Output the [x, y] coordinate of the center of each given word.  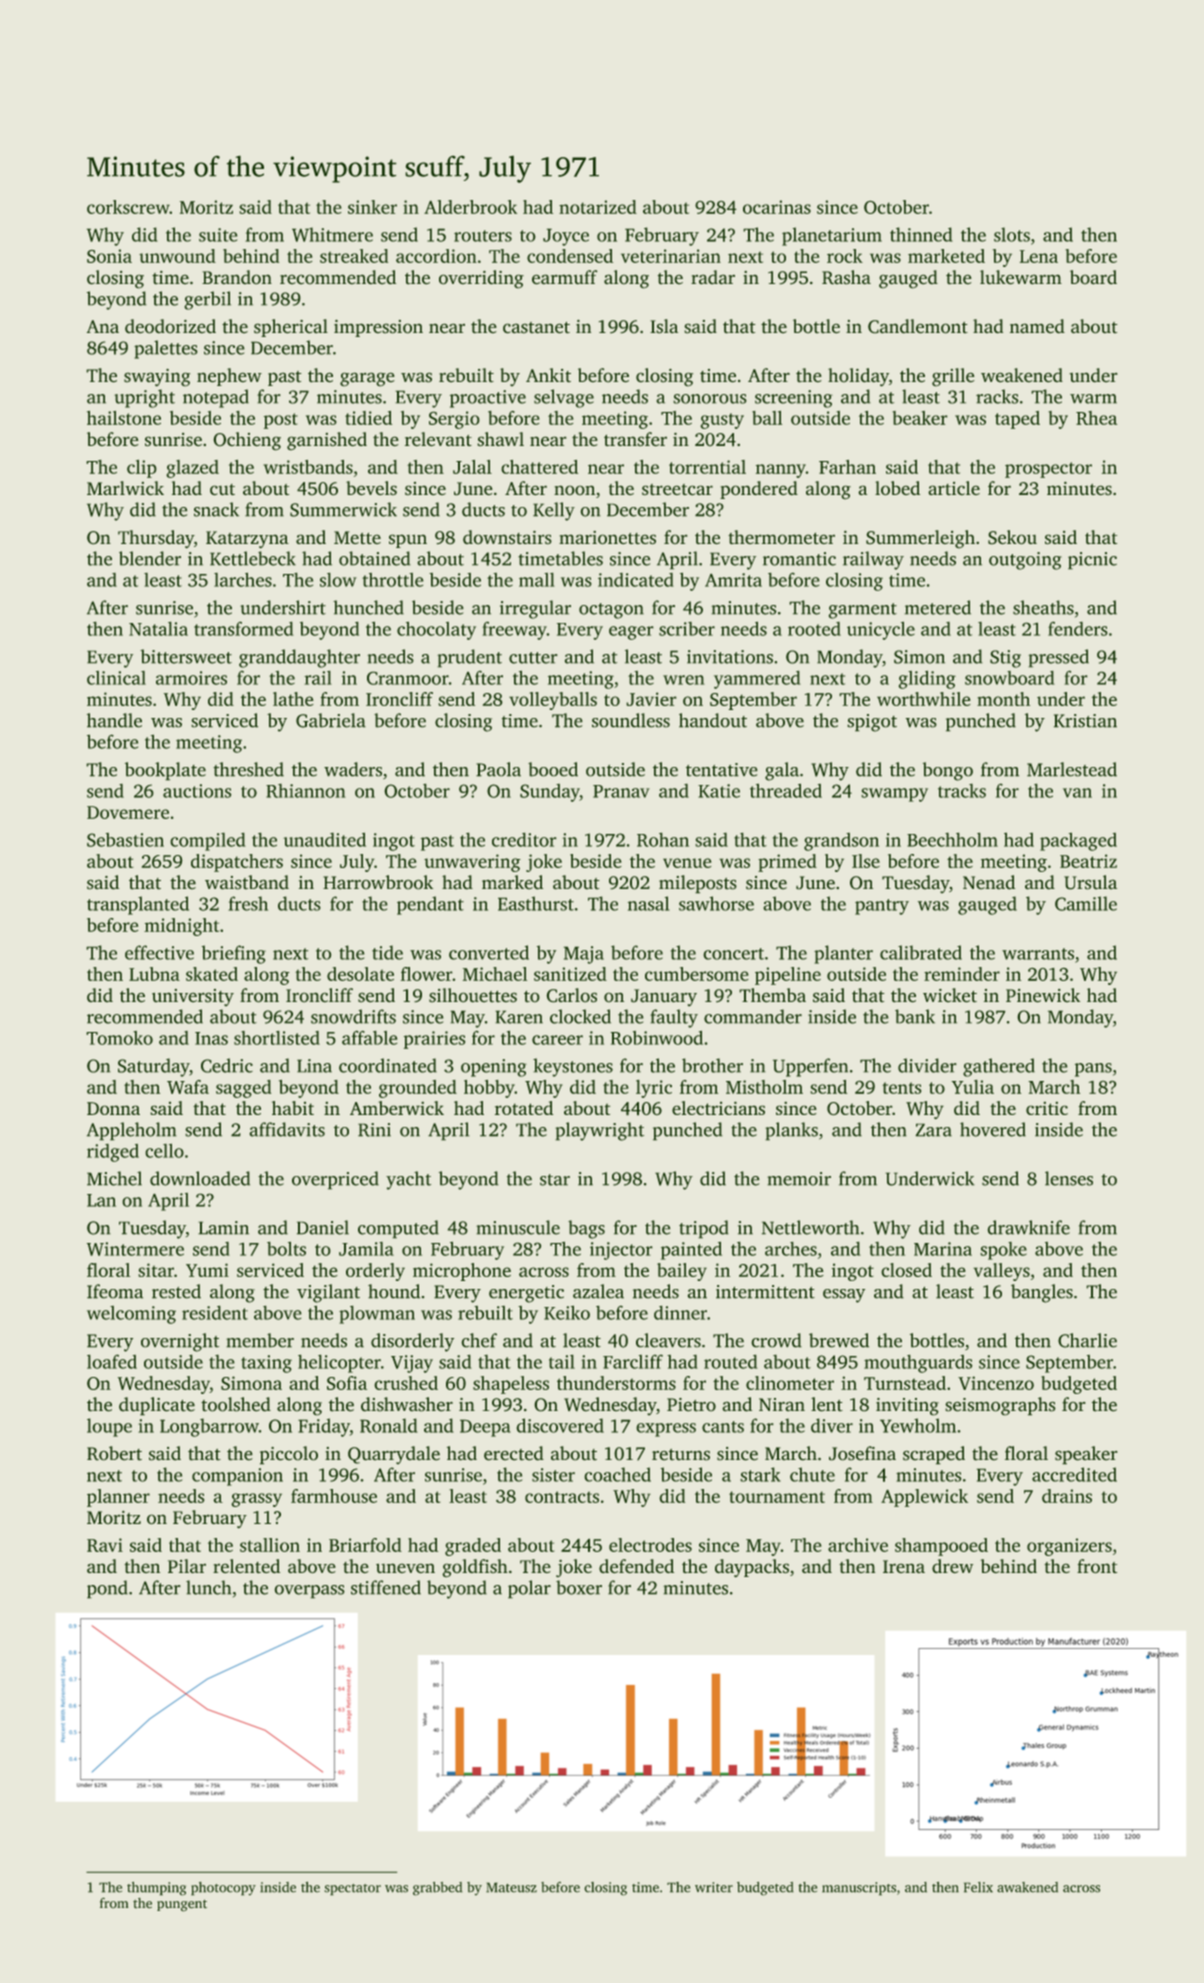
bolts [286, 1249]
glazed [193, 469]
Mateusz [511, 1887]
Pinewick [1043, 995]
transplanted [138, 905]
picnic [1092, 560]
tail [562, 1362]
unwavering [472, 863]
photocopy [223, 1888]
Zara [934, 1130]
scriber [687, 629]
